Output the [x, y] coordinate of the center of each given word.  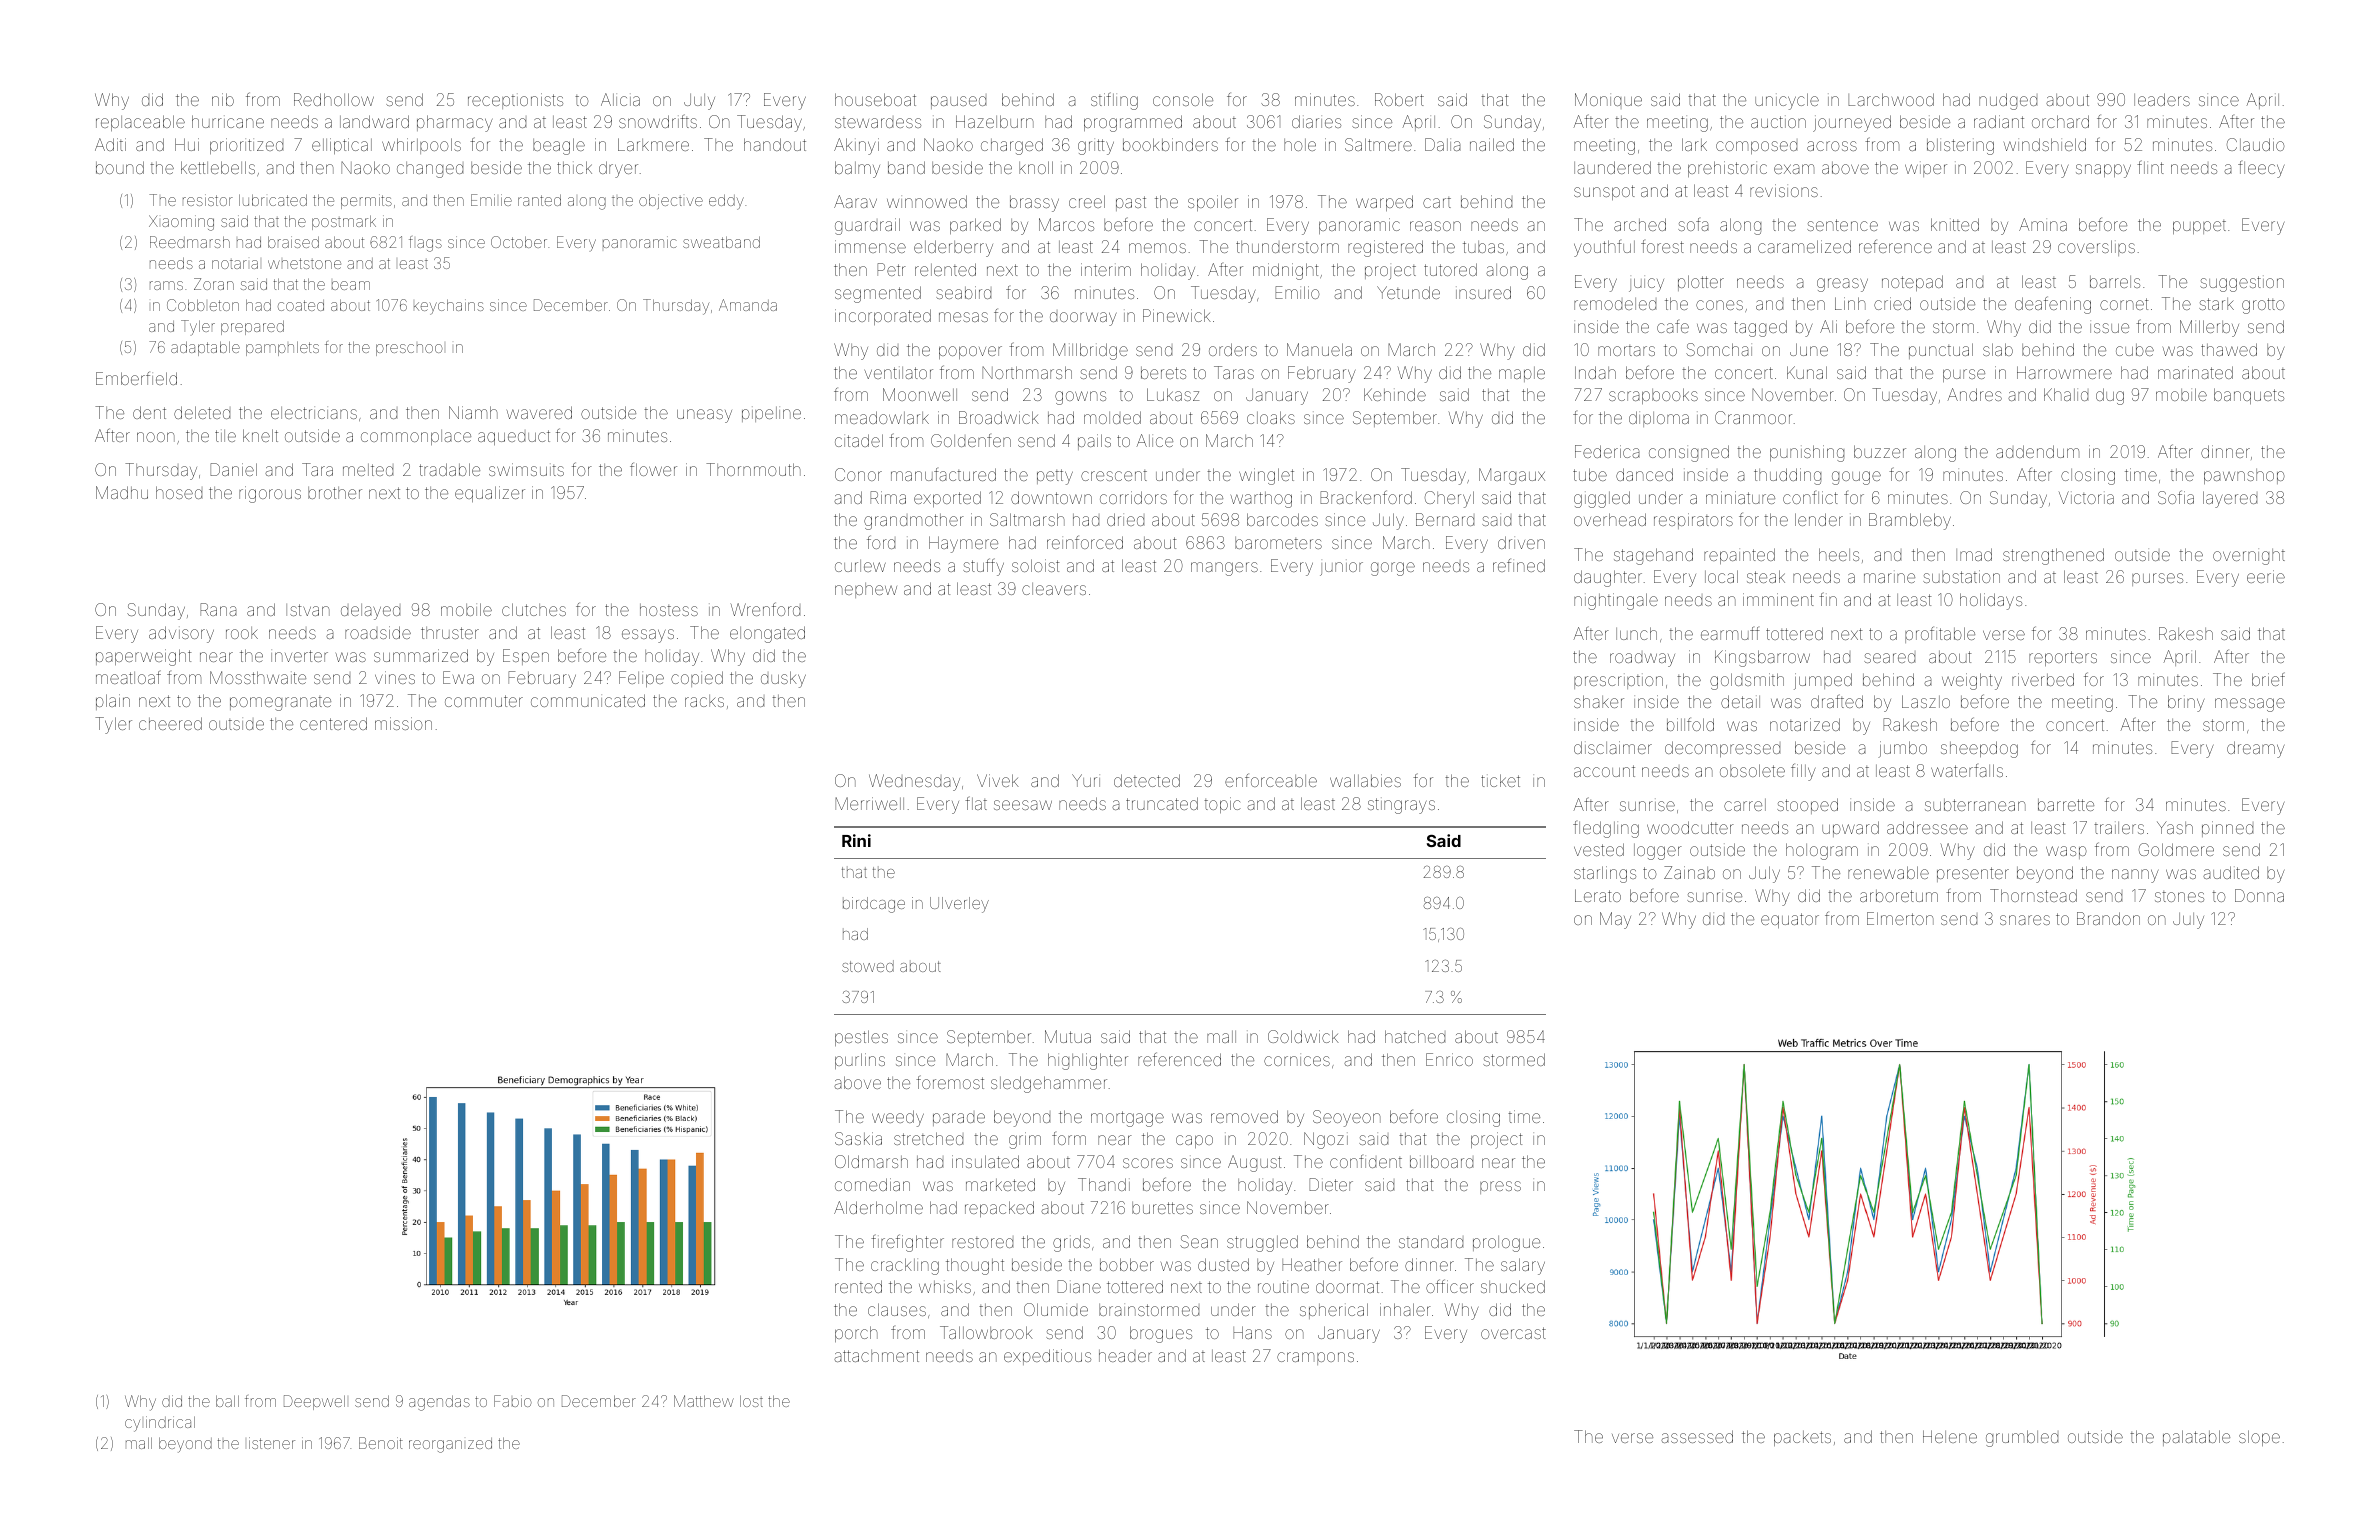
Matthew [704, 1401]
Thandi [1104, 1184]
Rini [856, 840]
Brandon [2108, 918]
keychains [449, 307]
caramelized [1804, 246]
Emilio [1297, 292]
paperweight [144, 657]
